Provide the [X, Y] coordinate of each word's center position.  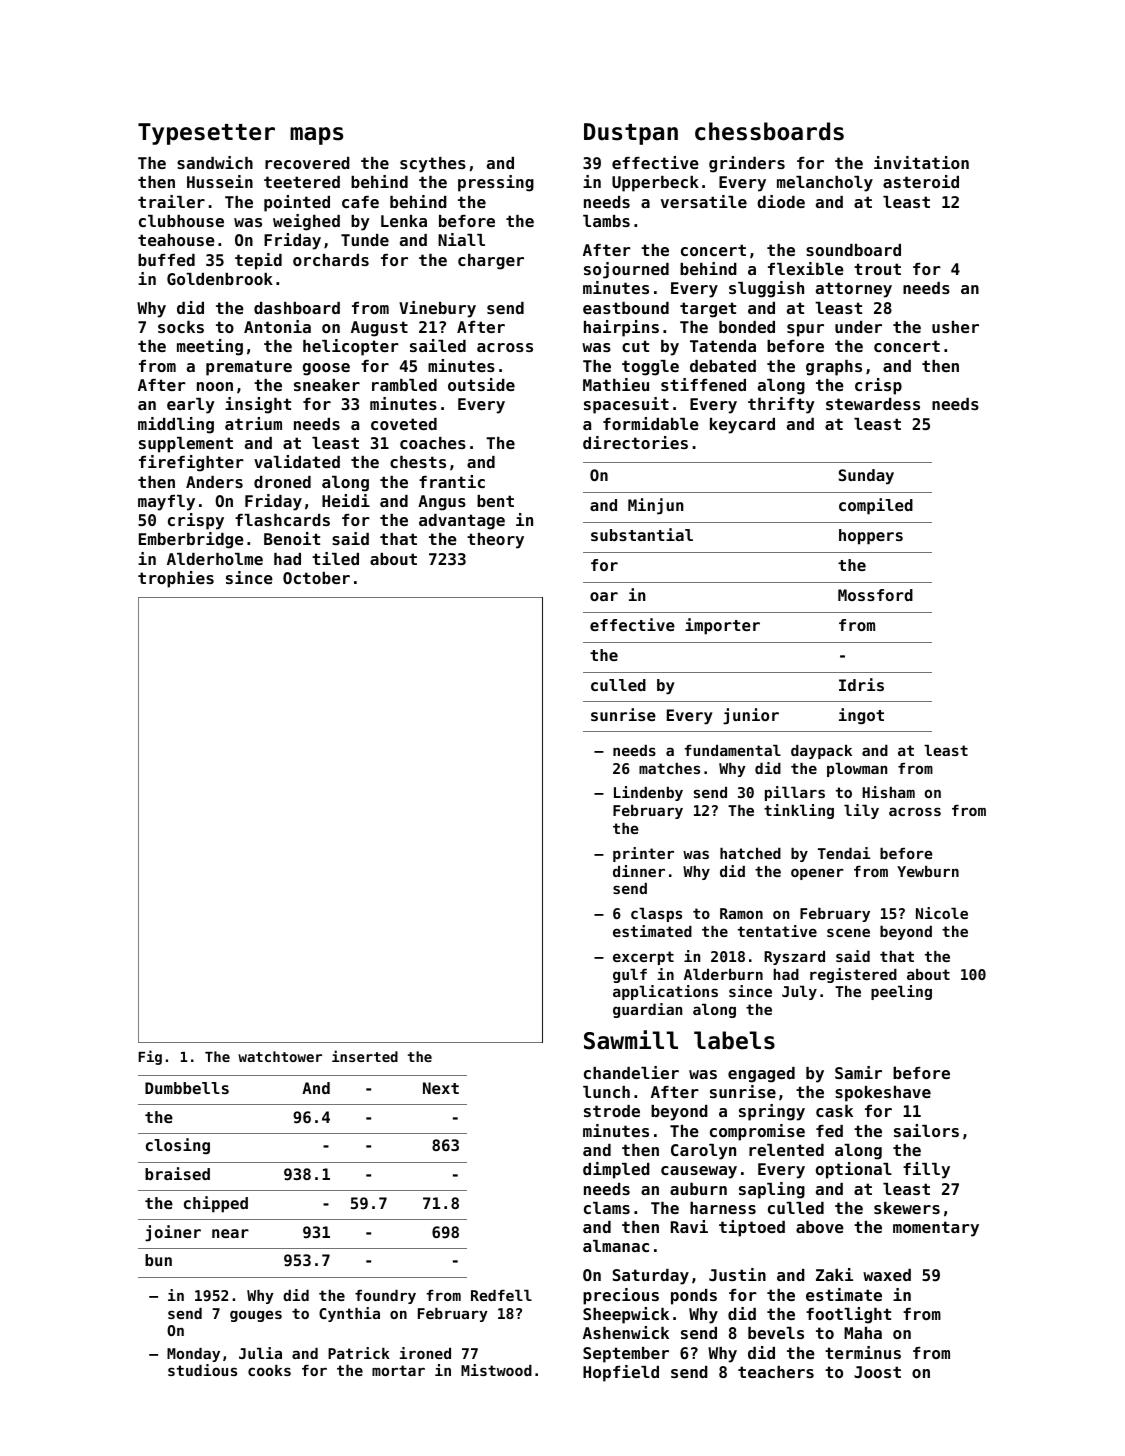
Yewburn [928, 871]
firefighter [191, 463]
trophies [176, 579]
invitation [921, 162]
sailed [438, 345]
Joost [877, 1372]
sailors [926, 1130]
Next [441, 1088]
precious [621, 1296]
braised [177, 1173]
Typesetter [206, 134]
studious [202, 1370]
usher [955, 327]
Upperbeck [655, 184]
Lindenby [648, 793]
